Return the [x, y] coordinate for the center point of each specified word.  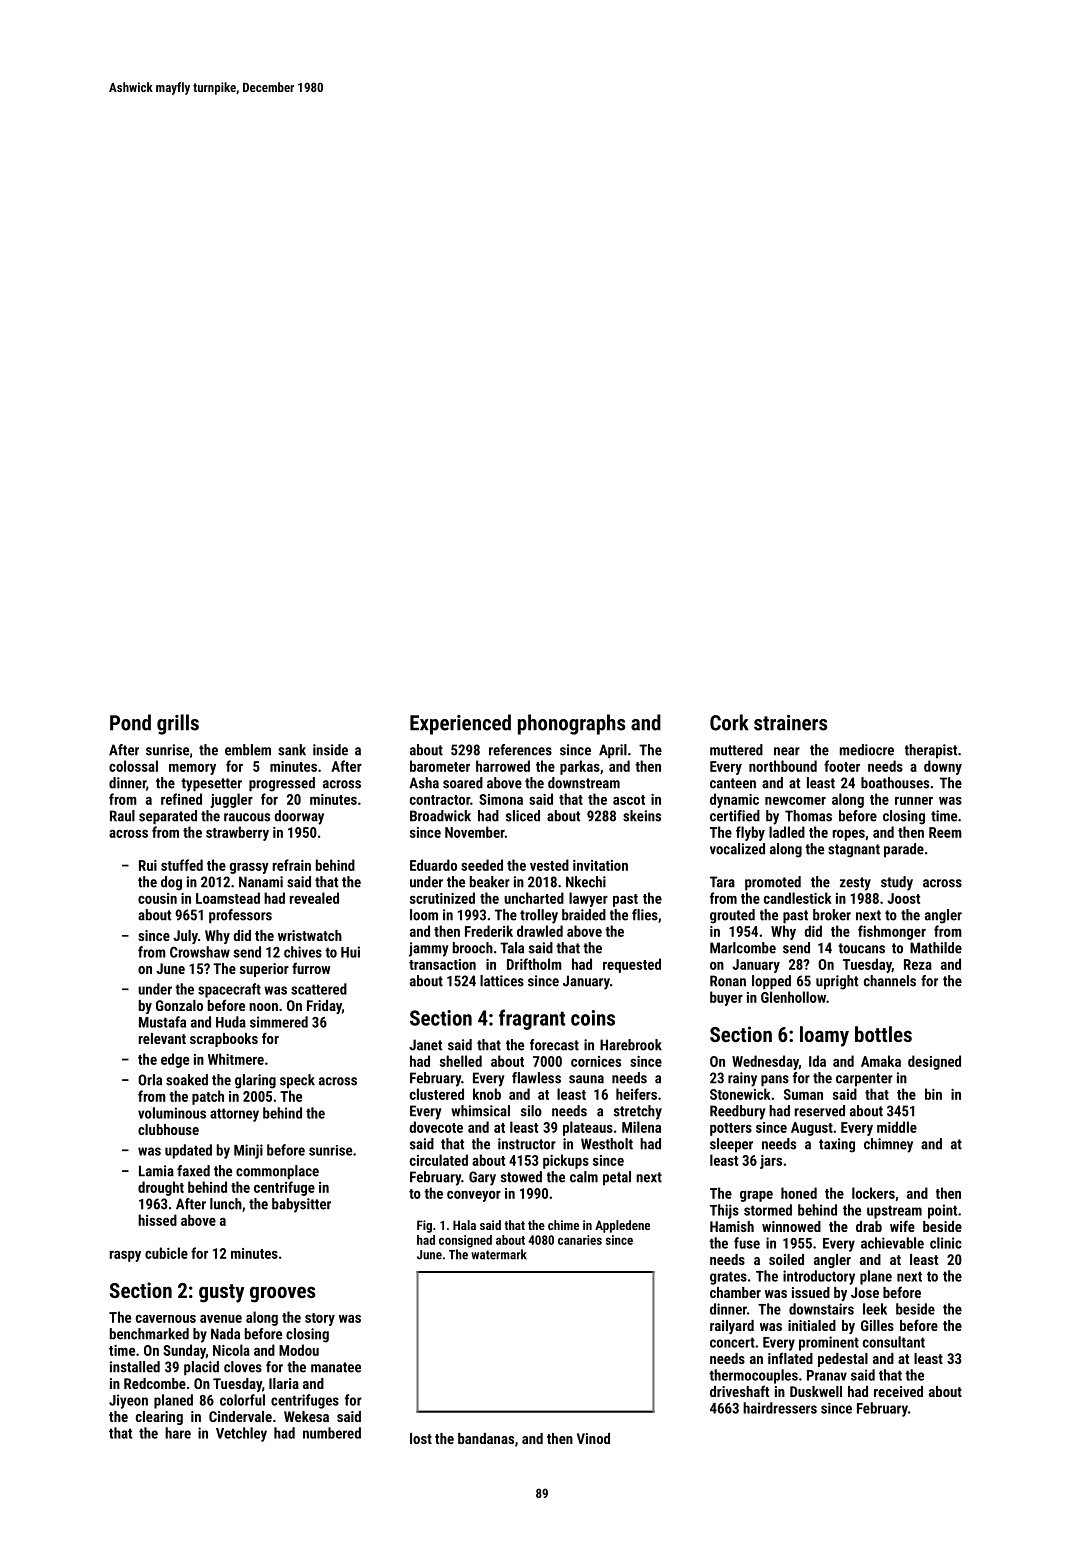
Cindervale [240, 1416]
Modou [299, 1350]
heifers [636, 1094]
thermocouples [753, 1376]
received [898, 1391]
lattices [502, 981]
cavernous [166, 1319]
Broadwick [440, 816]
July [185, 937]
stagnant [854, 851]
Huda [231, 1022]
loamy [824, 1036]
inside [330, 750]
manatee [336, 1367]
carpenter [864, 1080]
